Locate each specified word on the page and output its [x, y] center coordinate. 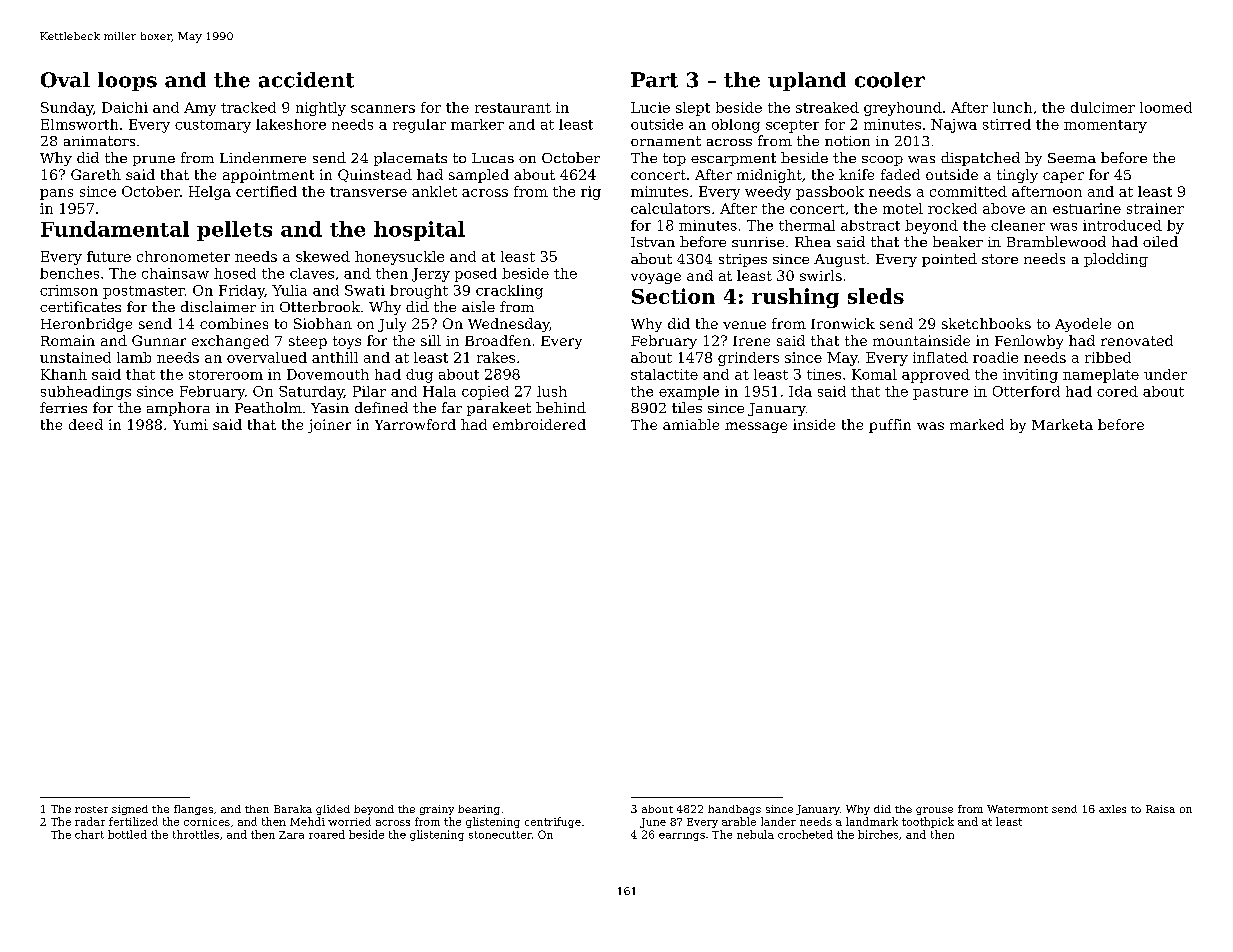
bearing [479, 810]
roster [91, 809]
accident [306, 80]
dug [419, 376]
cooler [890, 80]
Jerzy [431, 275]
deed [86, 424]
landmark [872, 821]
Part [654, 80]
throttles [196, 834]
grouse [934, 811]
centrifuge [553, 822]
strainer [1155, 208]
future [109, 256]
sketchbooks [986, 323]
